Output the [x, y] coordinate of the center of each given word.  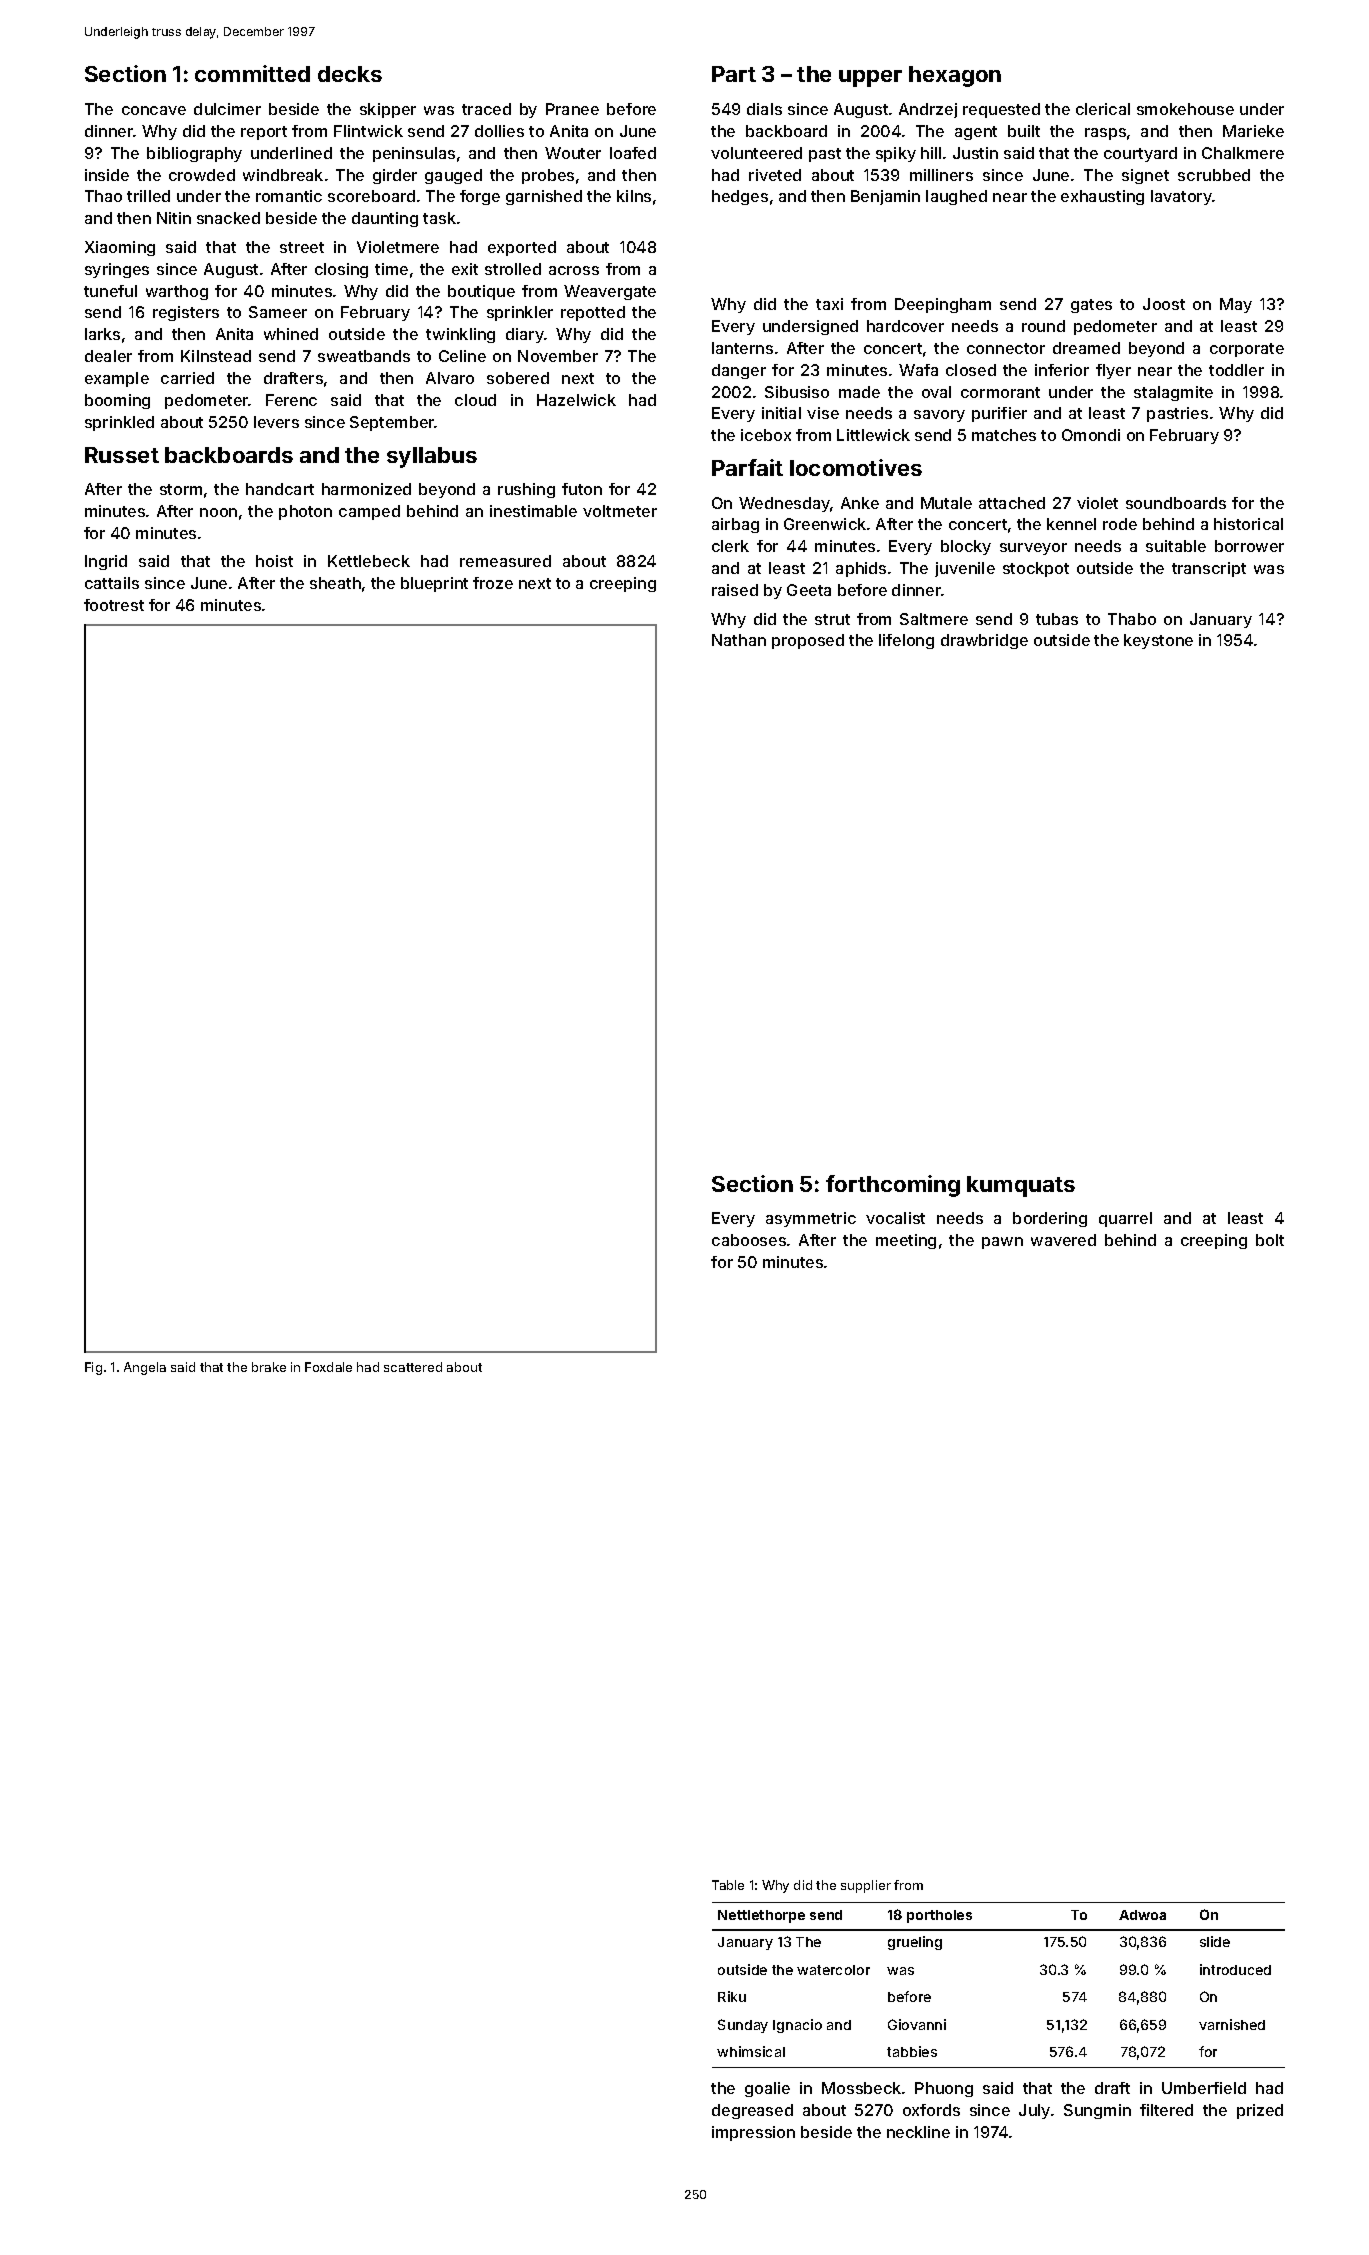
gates [1091, 306]
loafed [633, 153]
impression [753, 2133]
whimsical [751, 2051]
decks [350, 74]
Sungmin [1097, 2111]
